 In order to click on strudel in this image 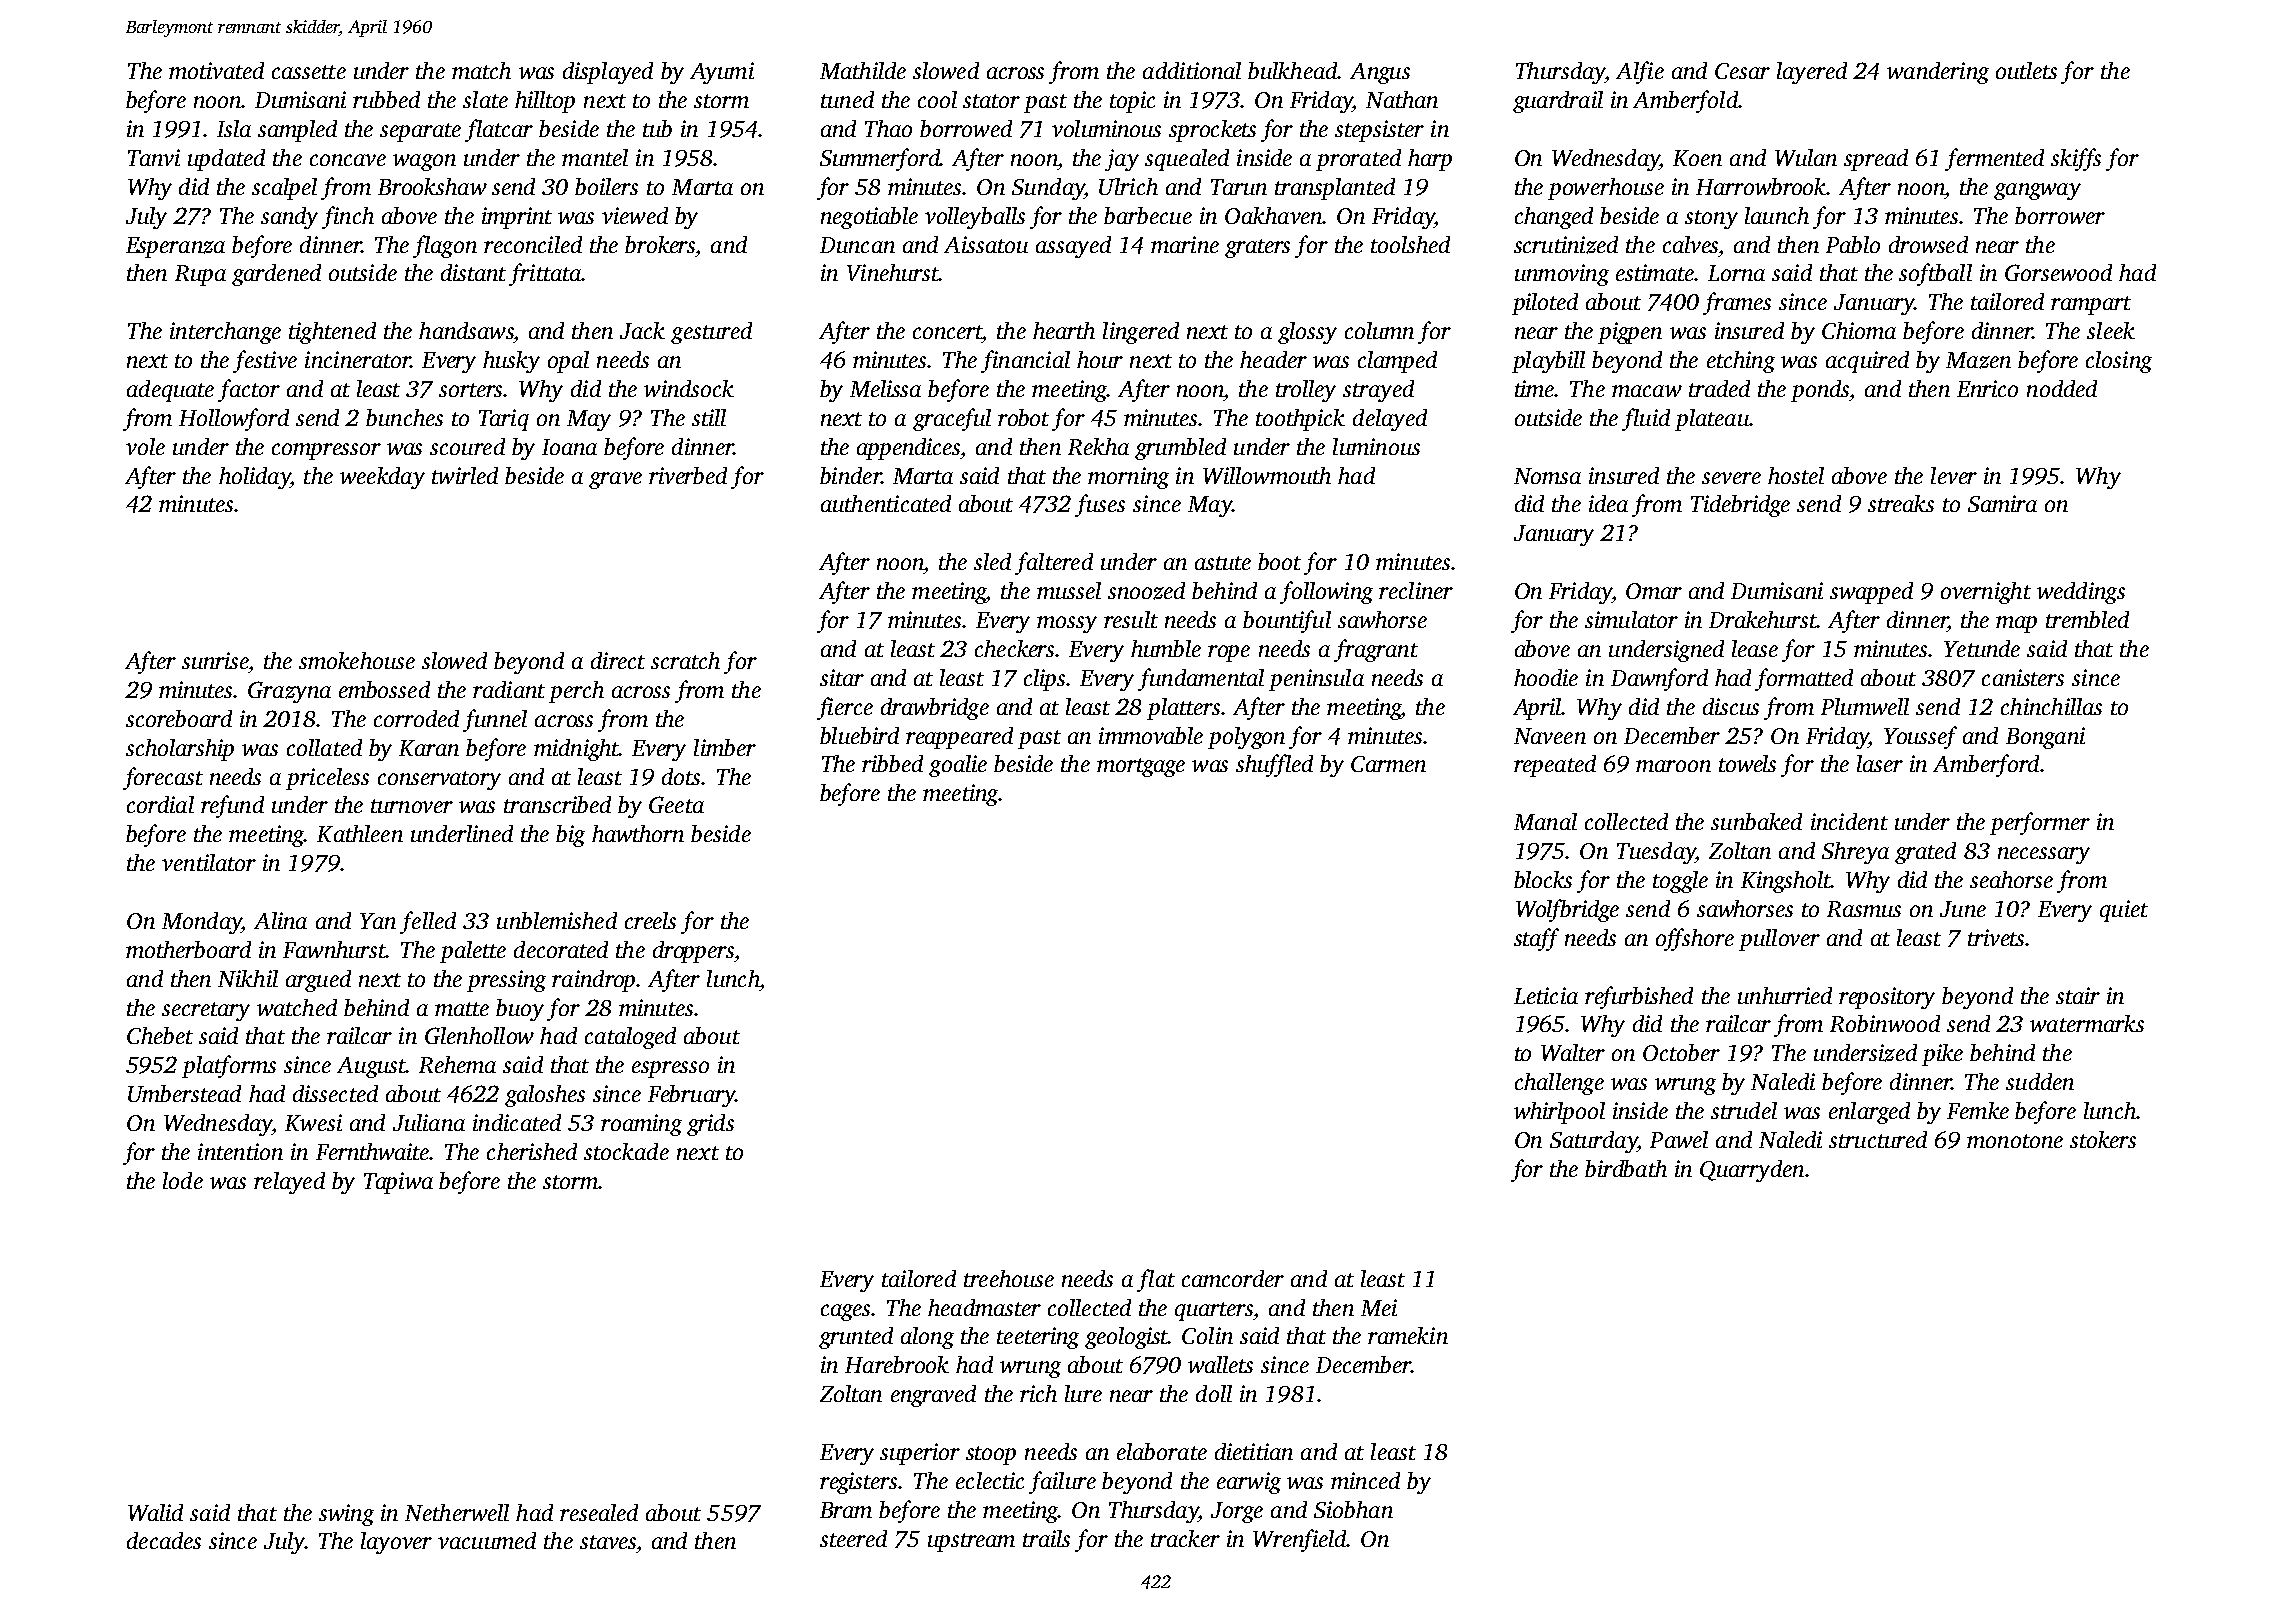, I will do `click(1744, 1110)`.
